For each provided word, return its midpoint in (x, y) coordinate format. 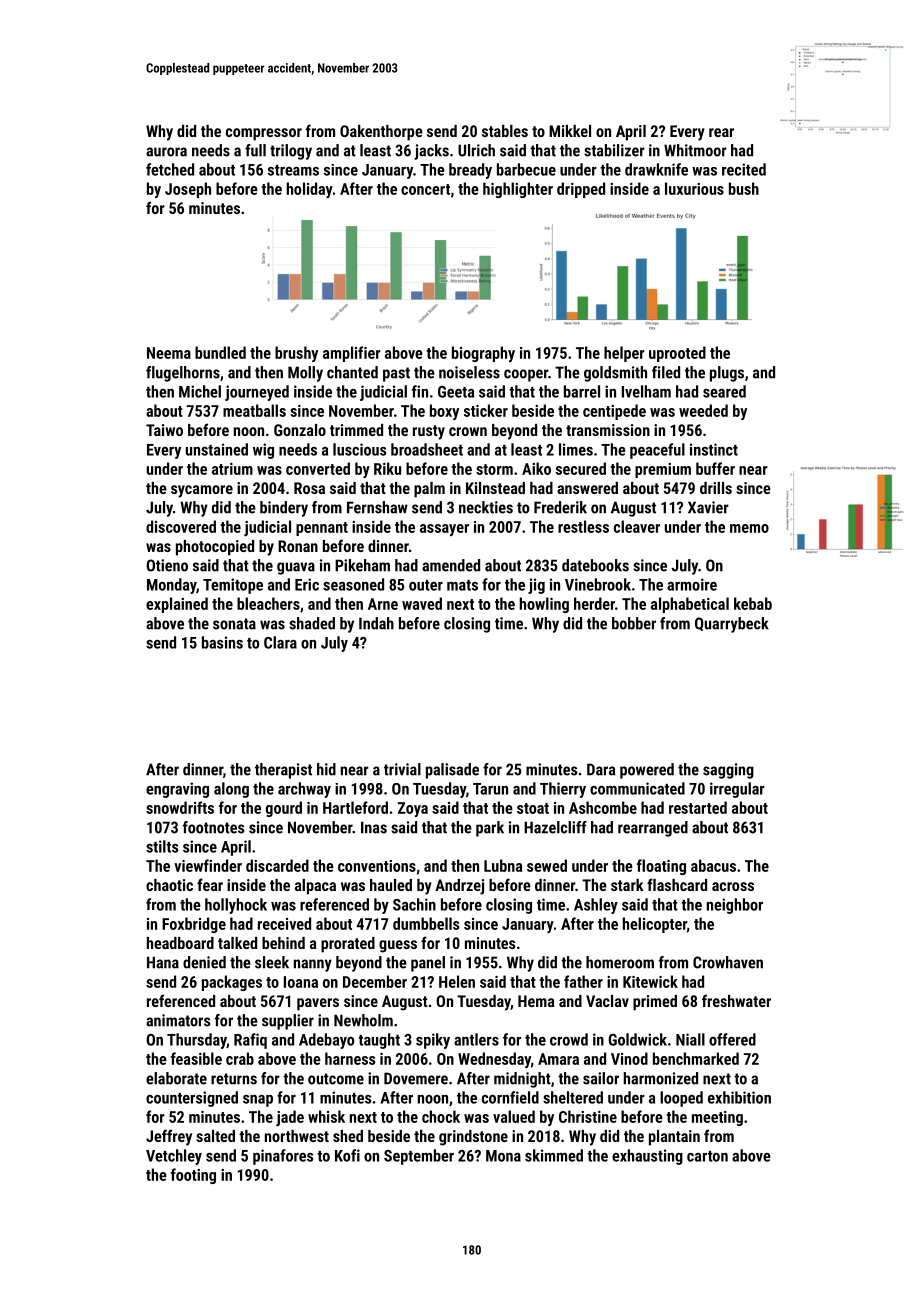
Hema (536, 1001)
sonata (234, 624)
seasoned (353, 584)
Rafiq (250, 1041)
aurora (166, 152)
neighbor (735, 906)
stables (505, 131)
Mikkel (570, 131)
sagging (728, 771)
